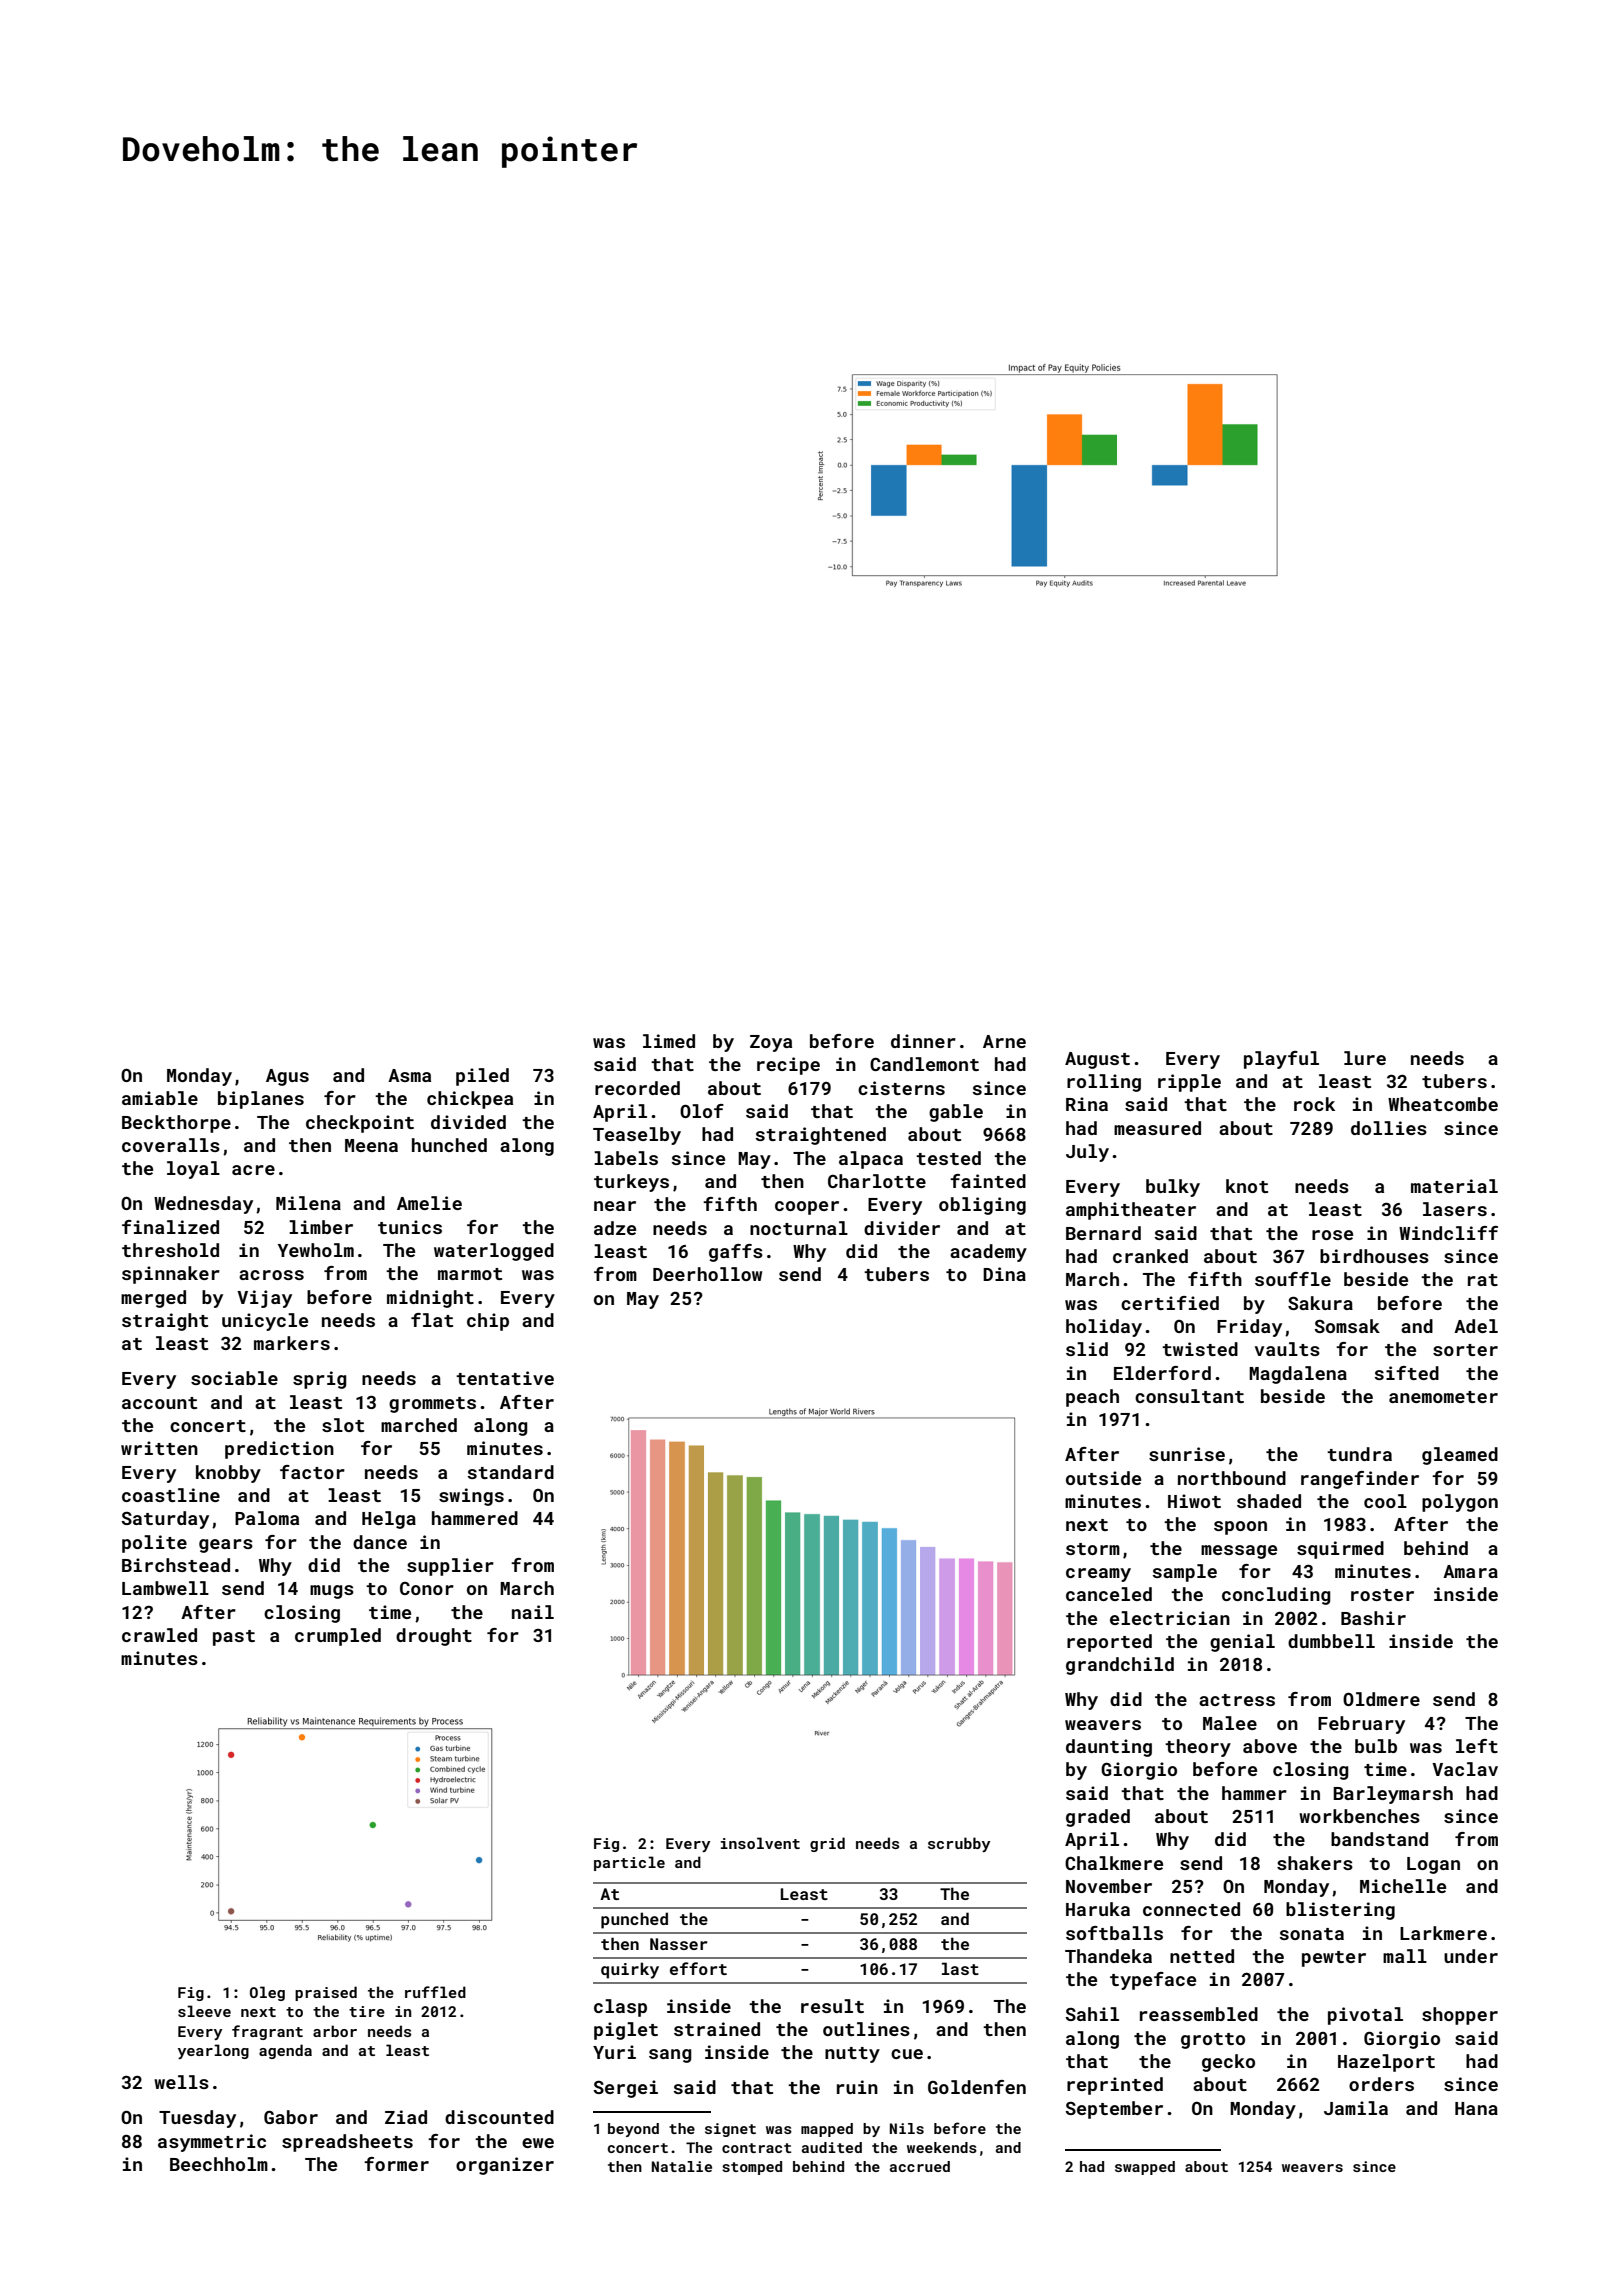 This document has height=2292, width=1620. What do you see at coordinates (771, 1043) in the document?
I see `Zoya` at bounding box center [771, 1043].
